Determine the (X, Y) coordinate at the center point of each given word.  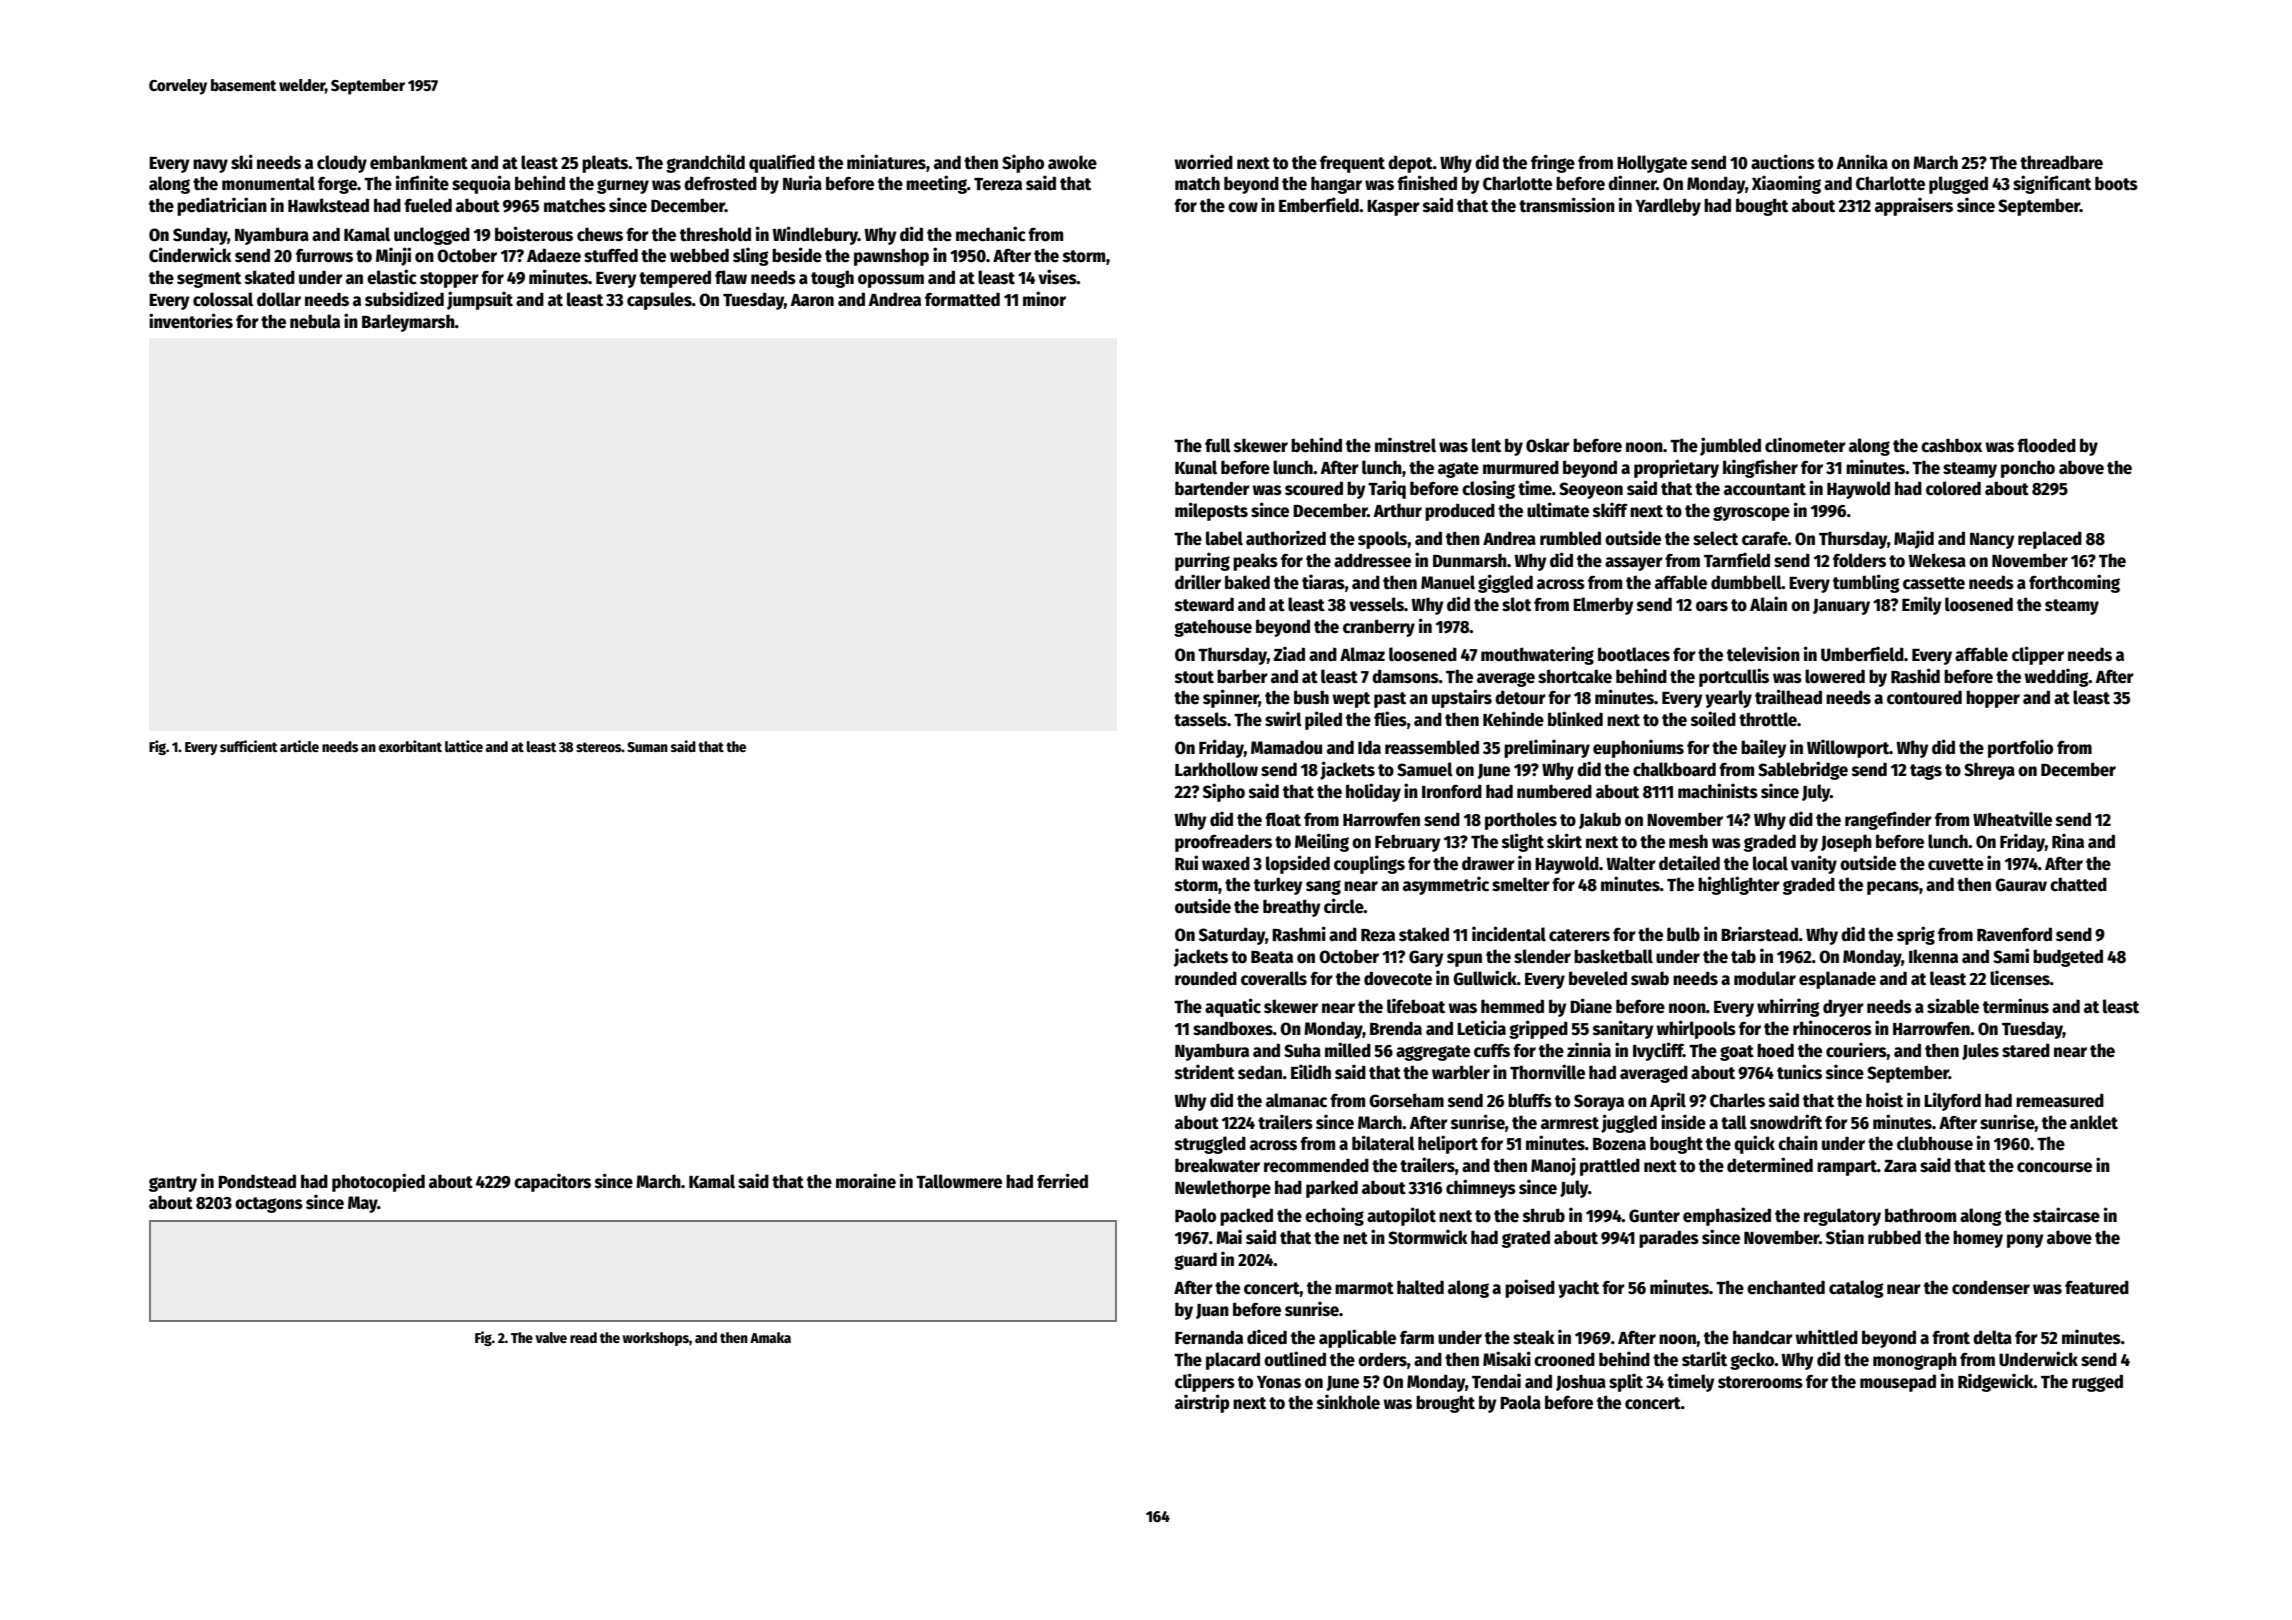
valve (551, 1337)
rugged (2097, 1383)
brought (1445, 1404)
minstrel (1405, 445)
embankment (419, 162)
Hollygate (1652, 164)
